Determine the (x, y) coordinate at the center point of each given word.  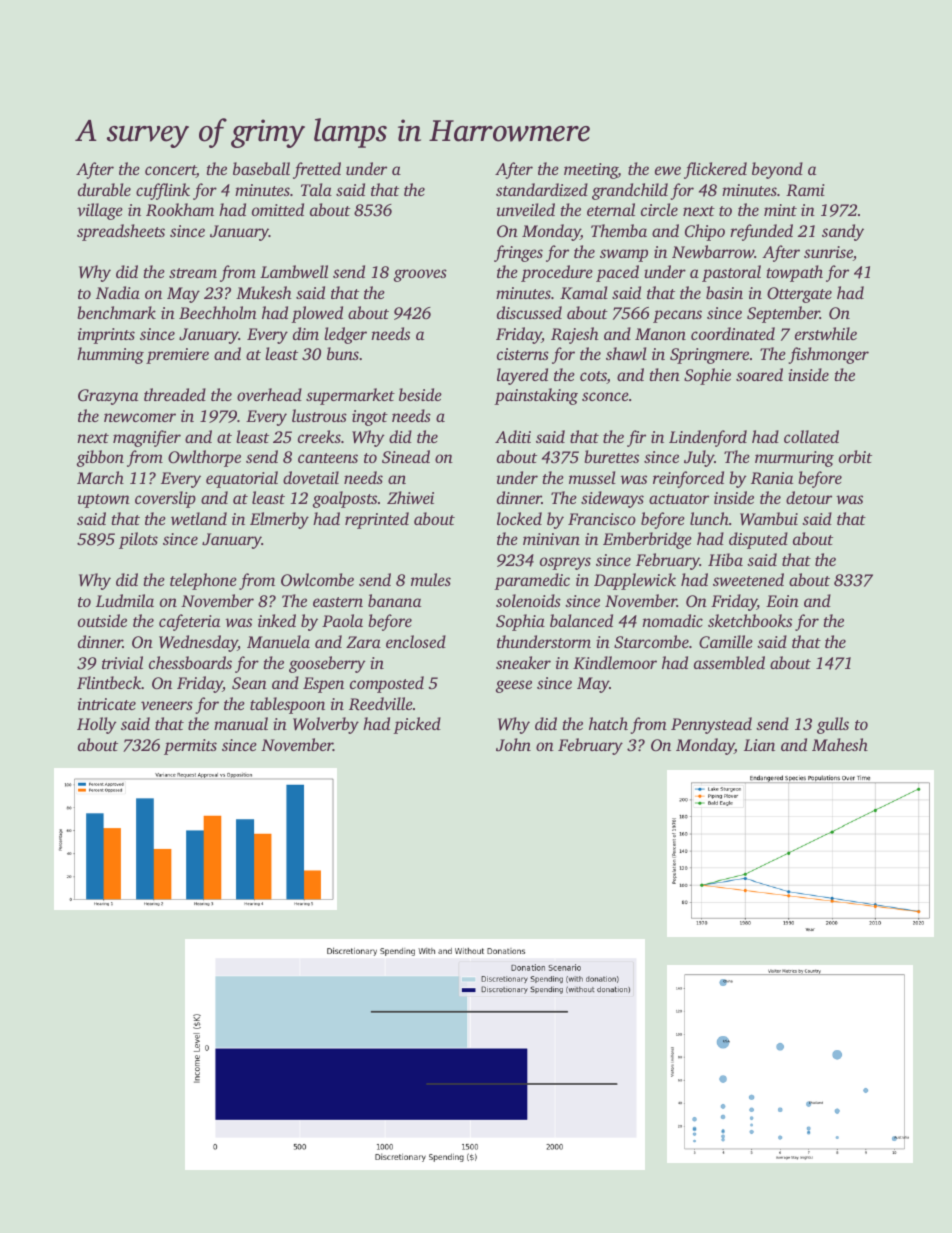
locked (519, 518)
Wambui (769, 519)
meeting (591, 171)
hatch (608, 723)
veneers (167, 705)
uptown (104, 501)
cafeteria (189, 622)
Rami (805, 190)
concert (170, 171)
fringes (518, 253)
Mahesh (840, 744)
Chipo (705, 232)
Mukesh (264, 292)
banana (394, 600)
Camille (726, 642)
